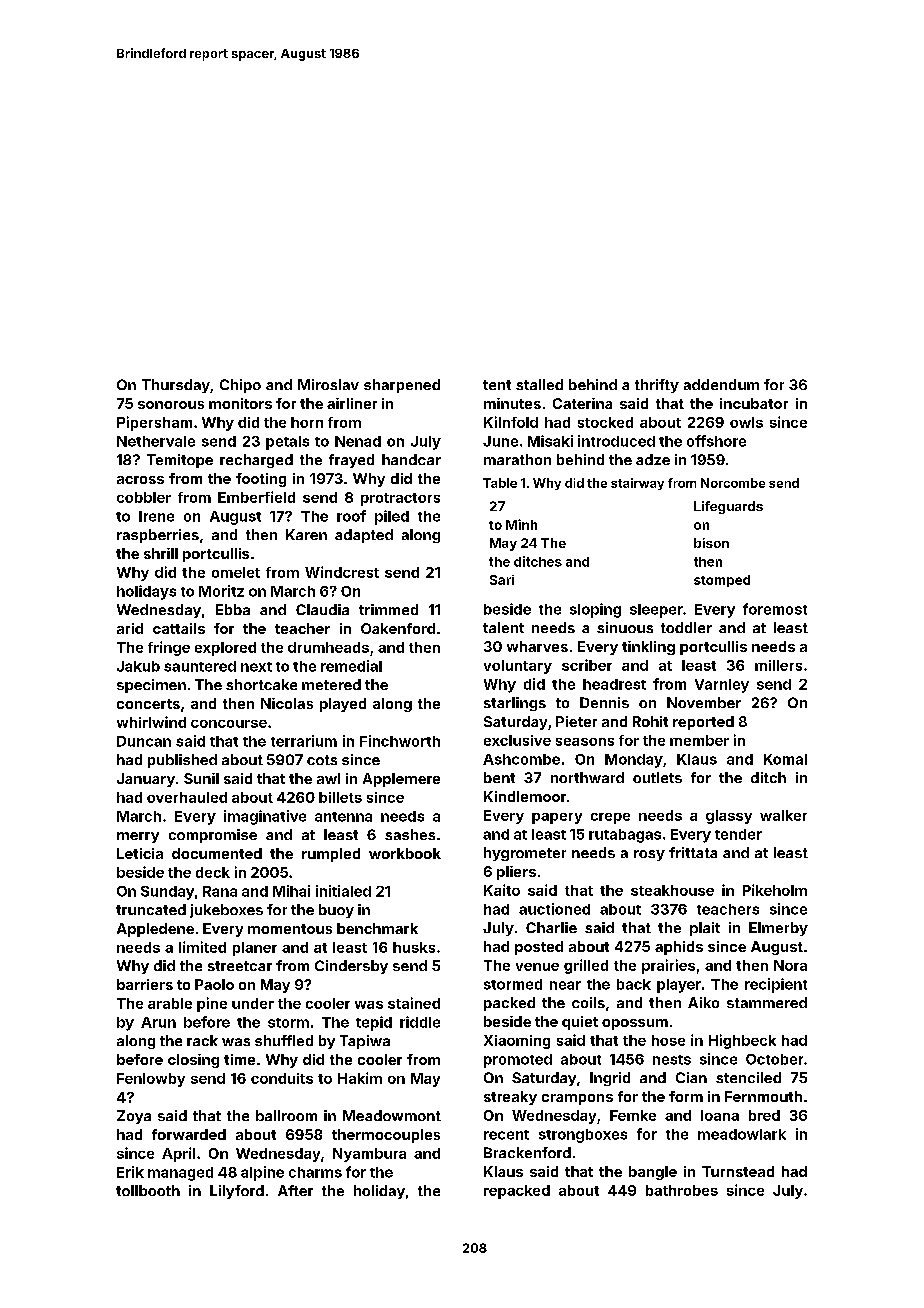 The height and width of the screenshot is (1308, 924). Describe the element at coordinates (783, 815) in the screenshot. I see `walker` at that location.
